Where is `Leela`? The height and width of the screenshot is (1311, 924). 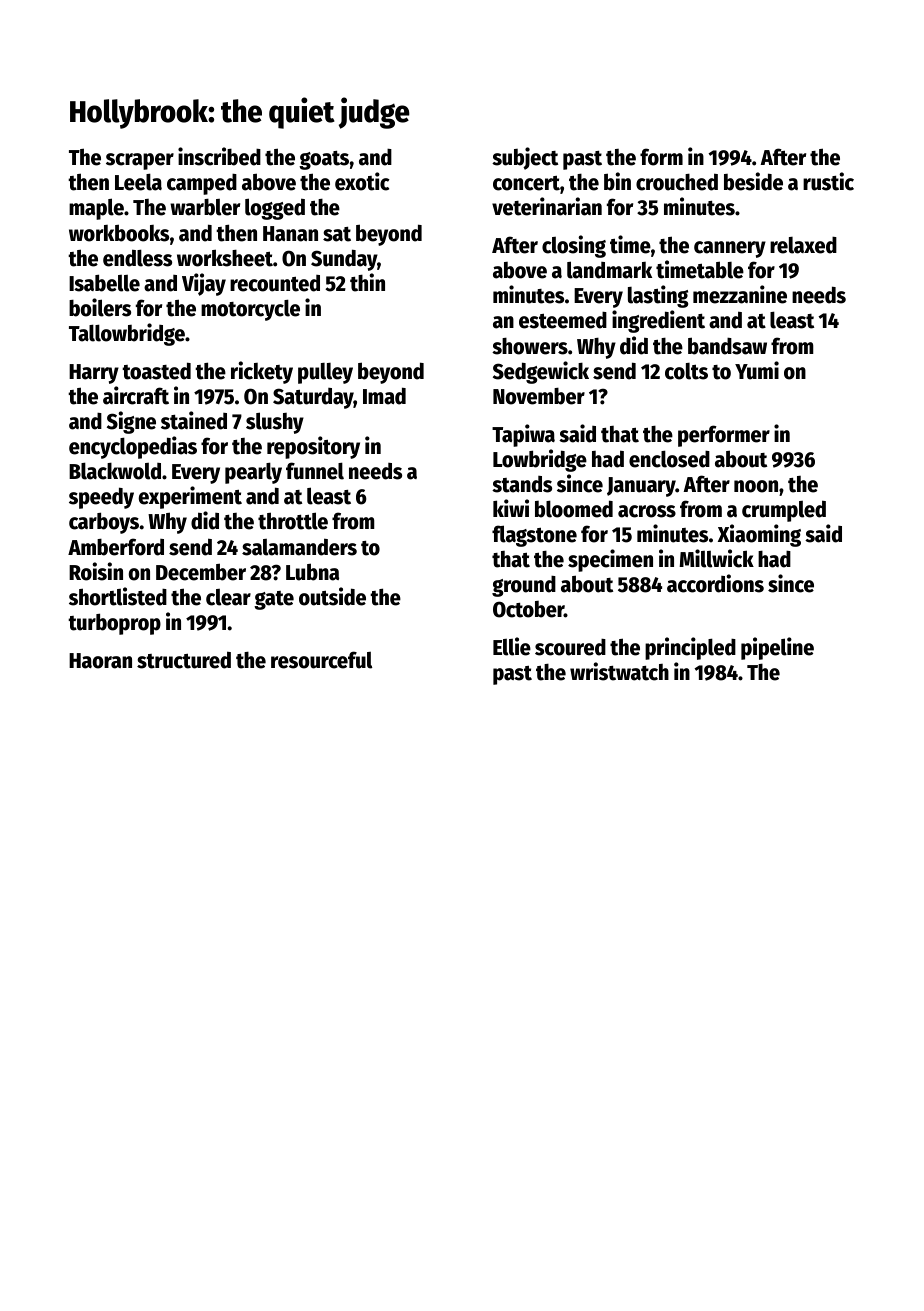 Leela is located at coordinates (138, 182).
